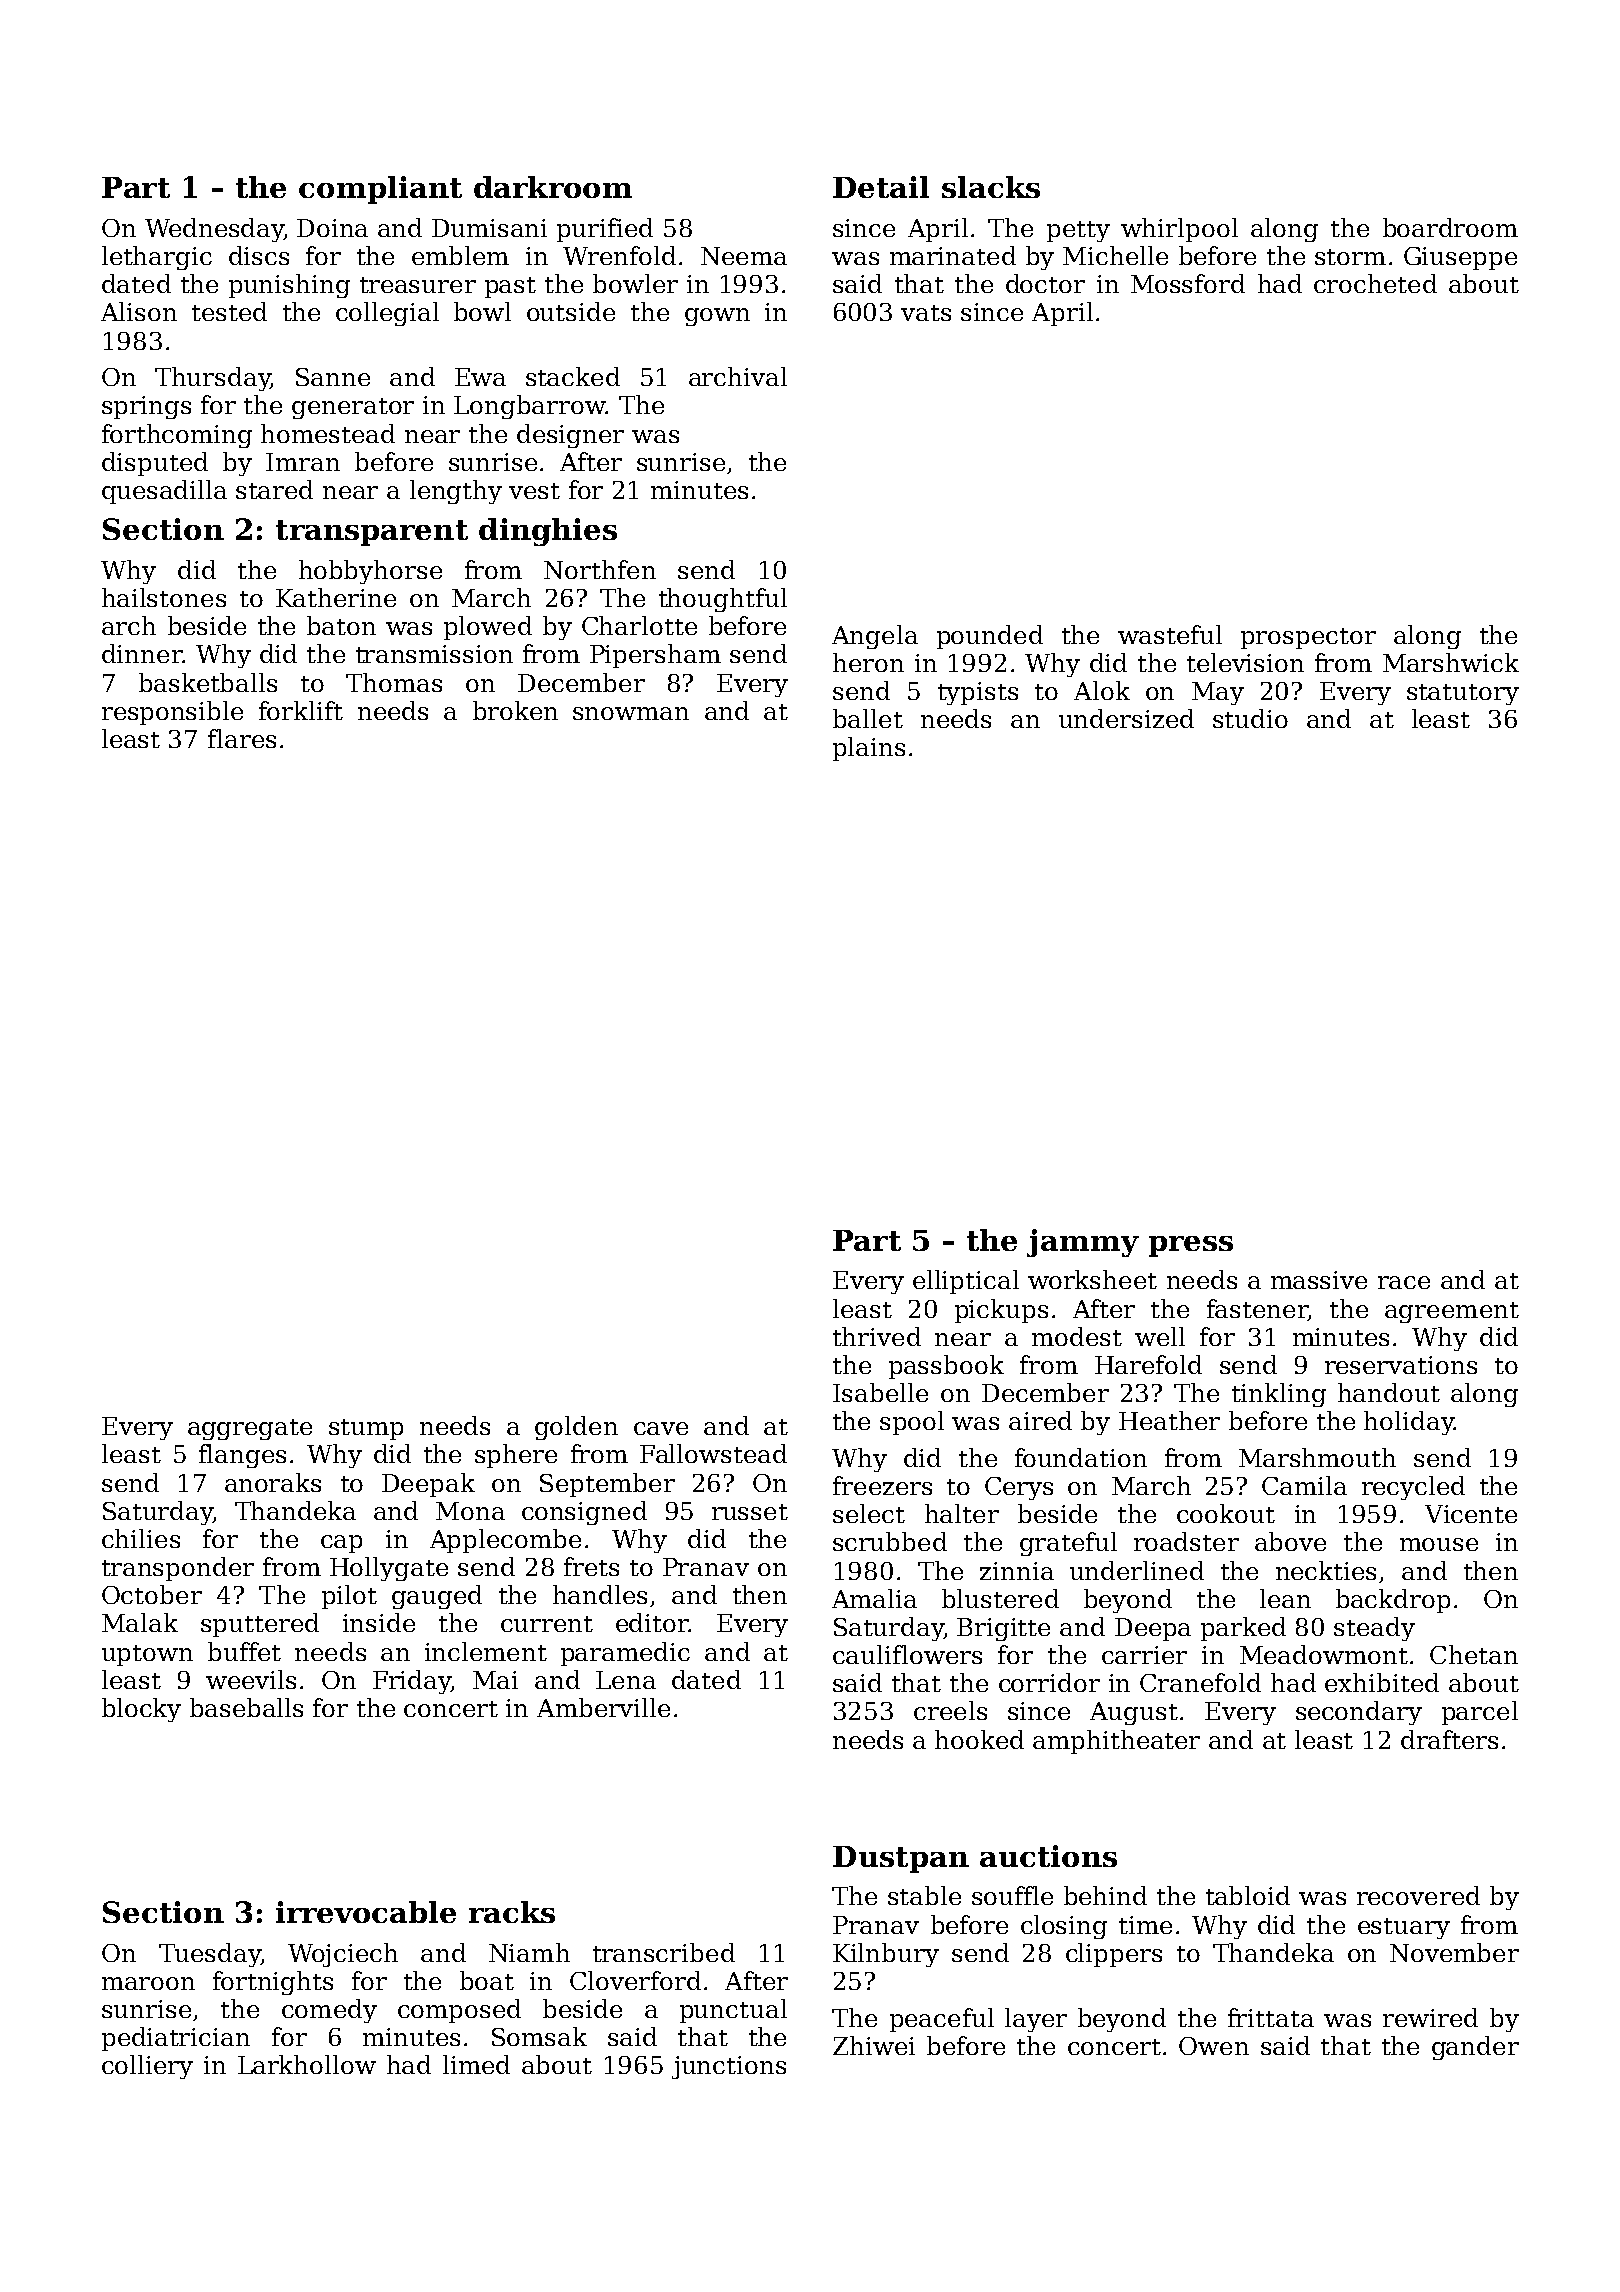 Image resolution: width=1620 pixels, height=2292 pixels. I want to click on press, so click(1191, 1246).
